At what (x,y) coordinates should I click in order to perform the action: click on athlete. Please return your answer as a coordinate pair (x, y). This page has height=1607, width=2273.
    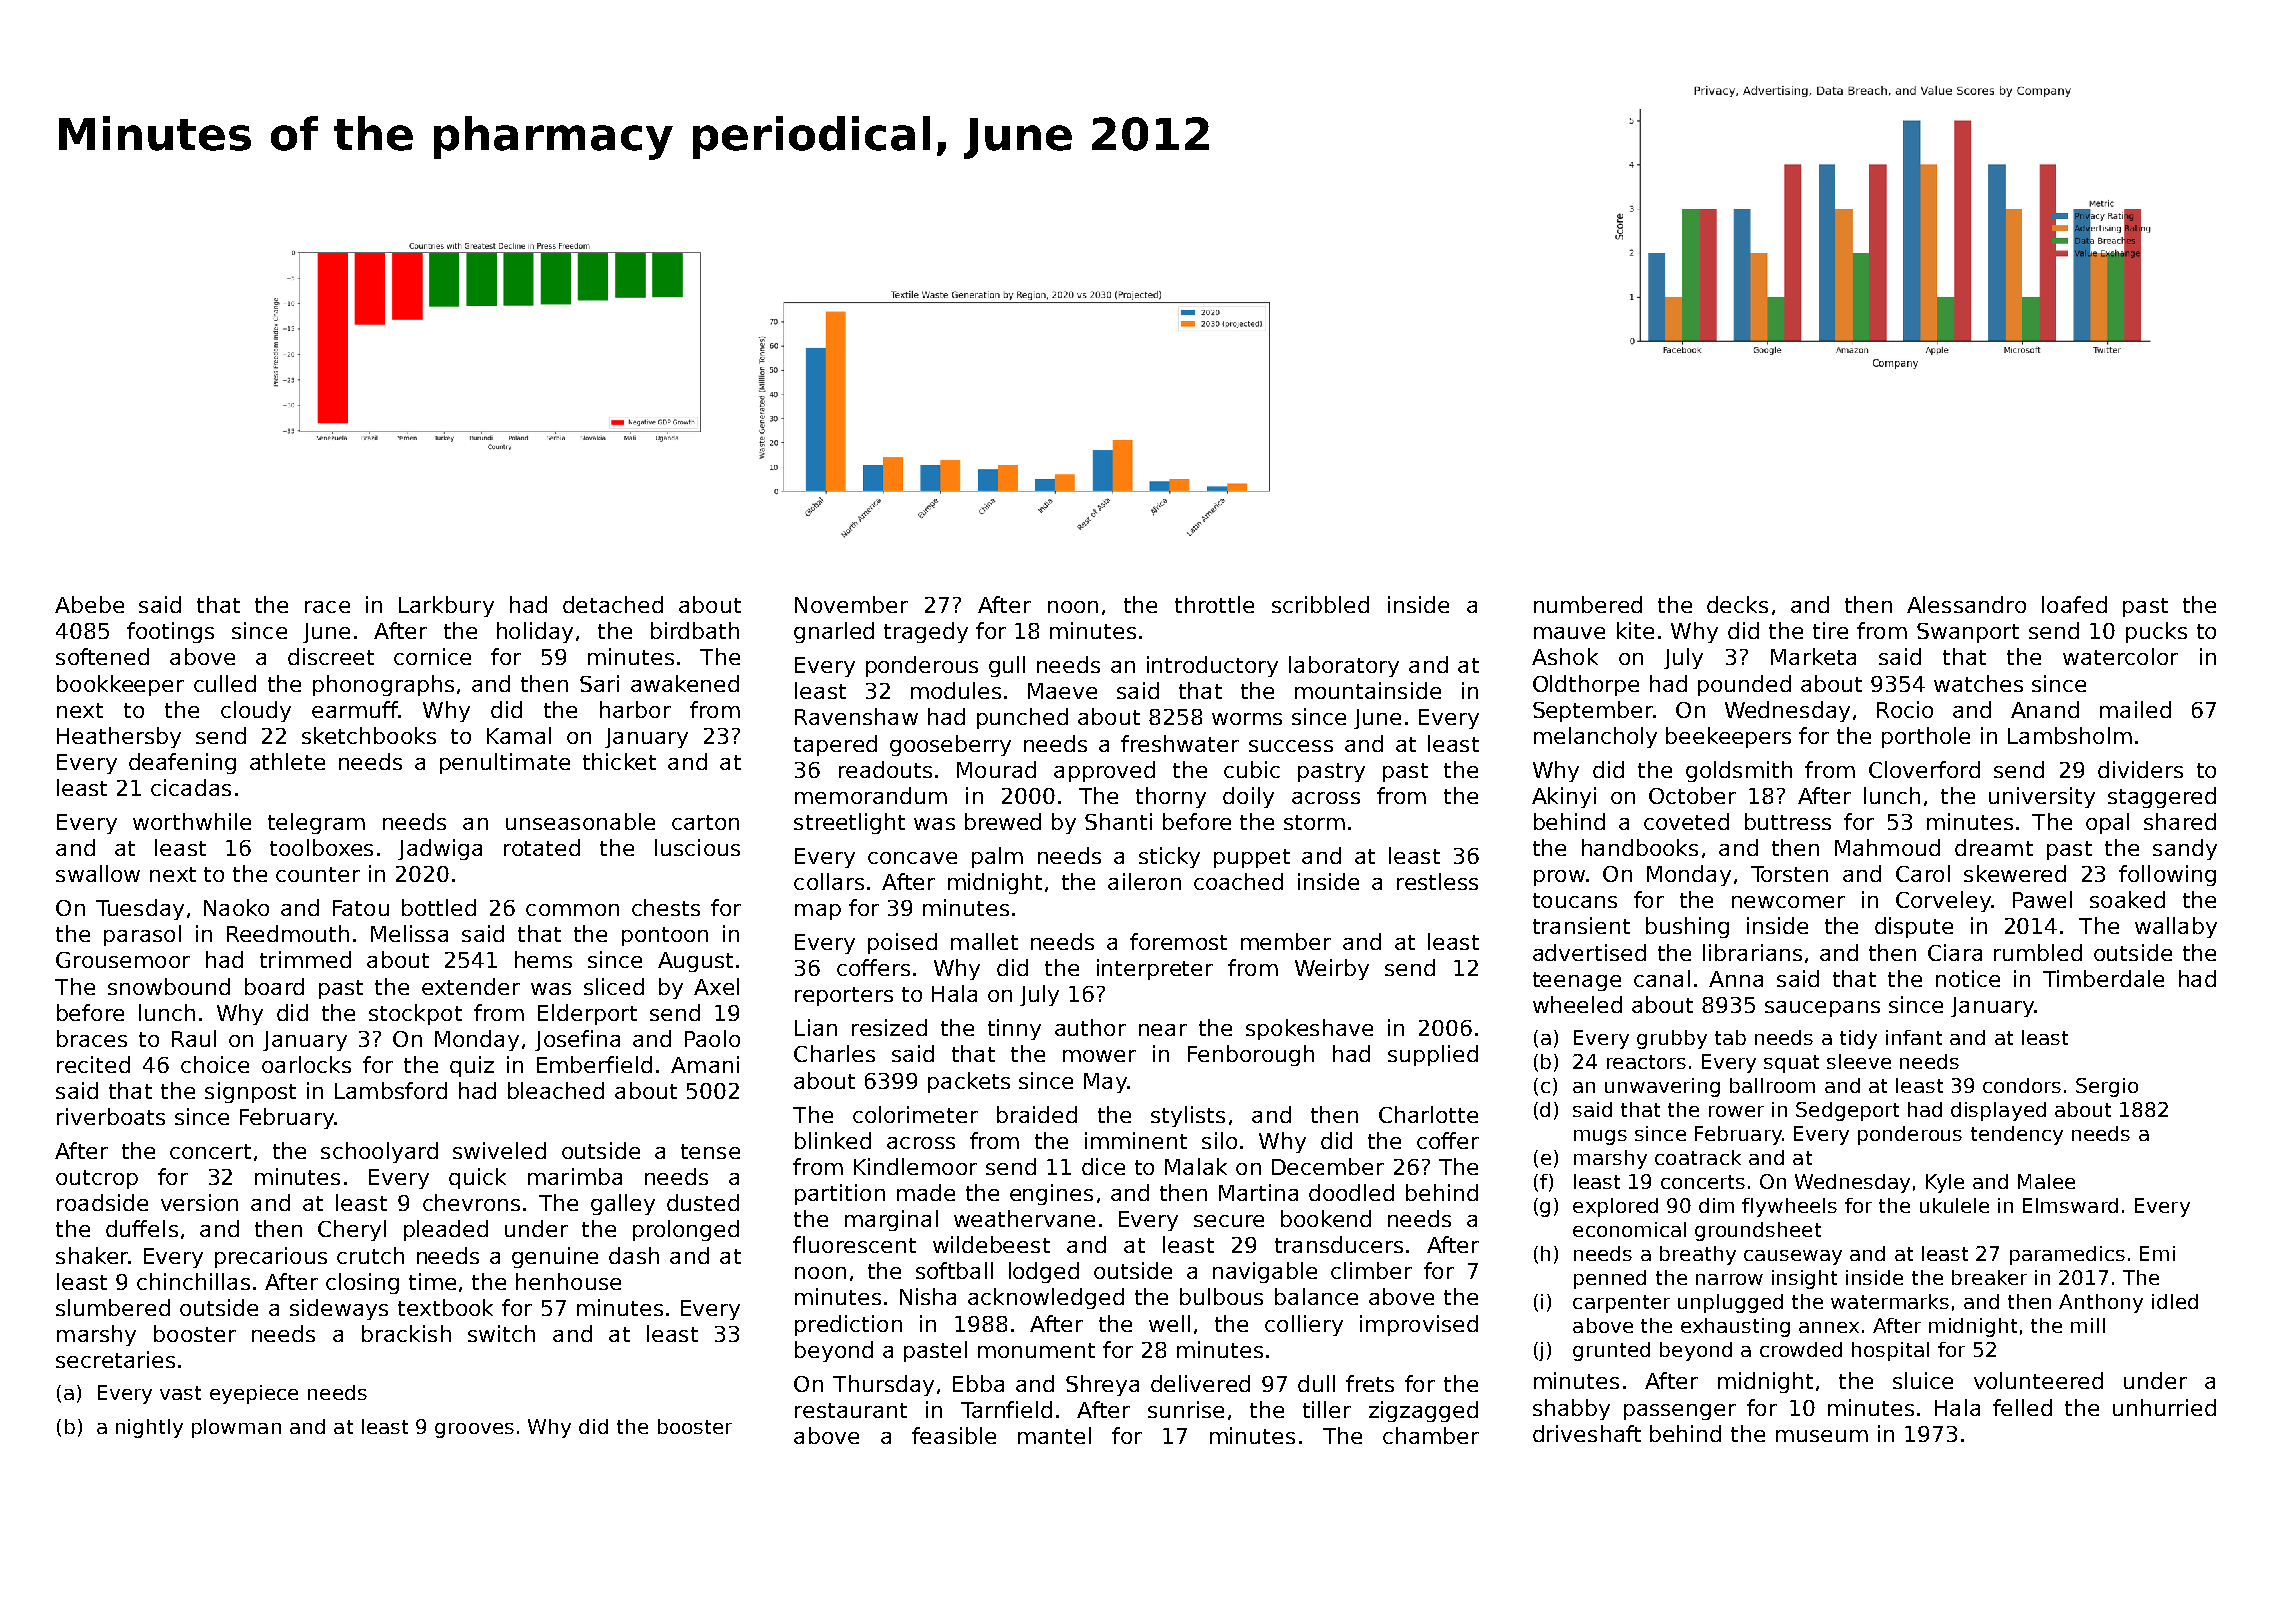
    Looking at the image, I should click on (287, 761).
